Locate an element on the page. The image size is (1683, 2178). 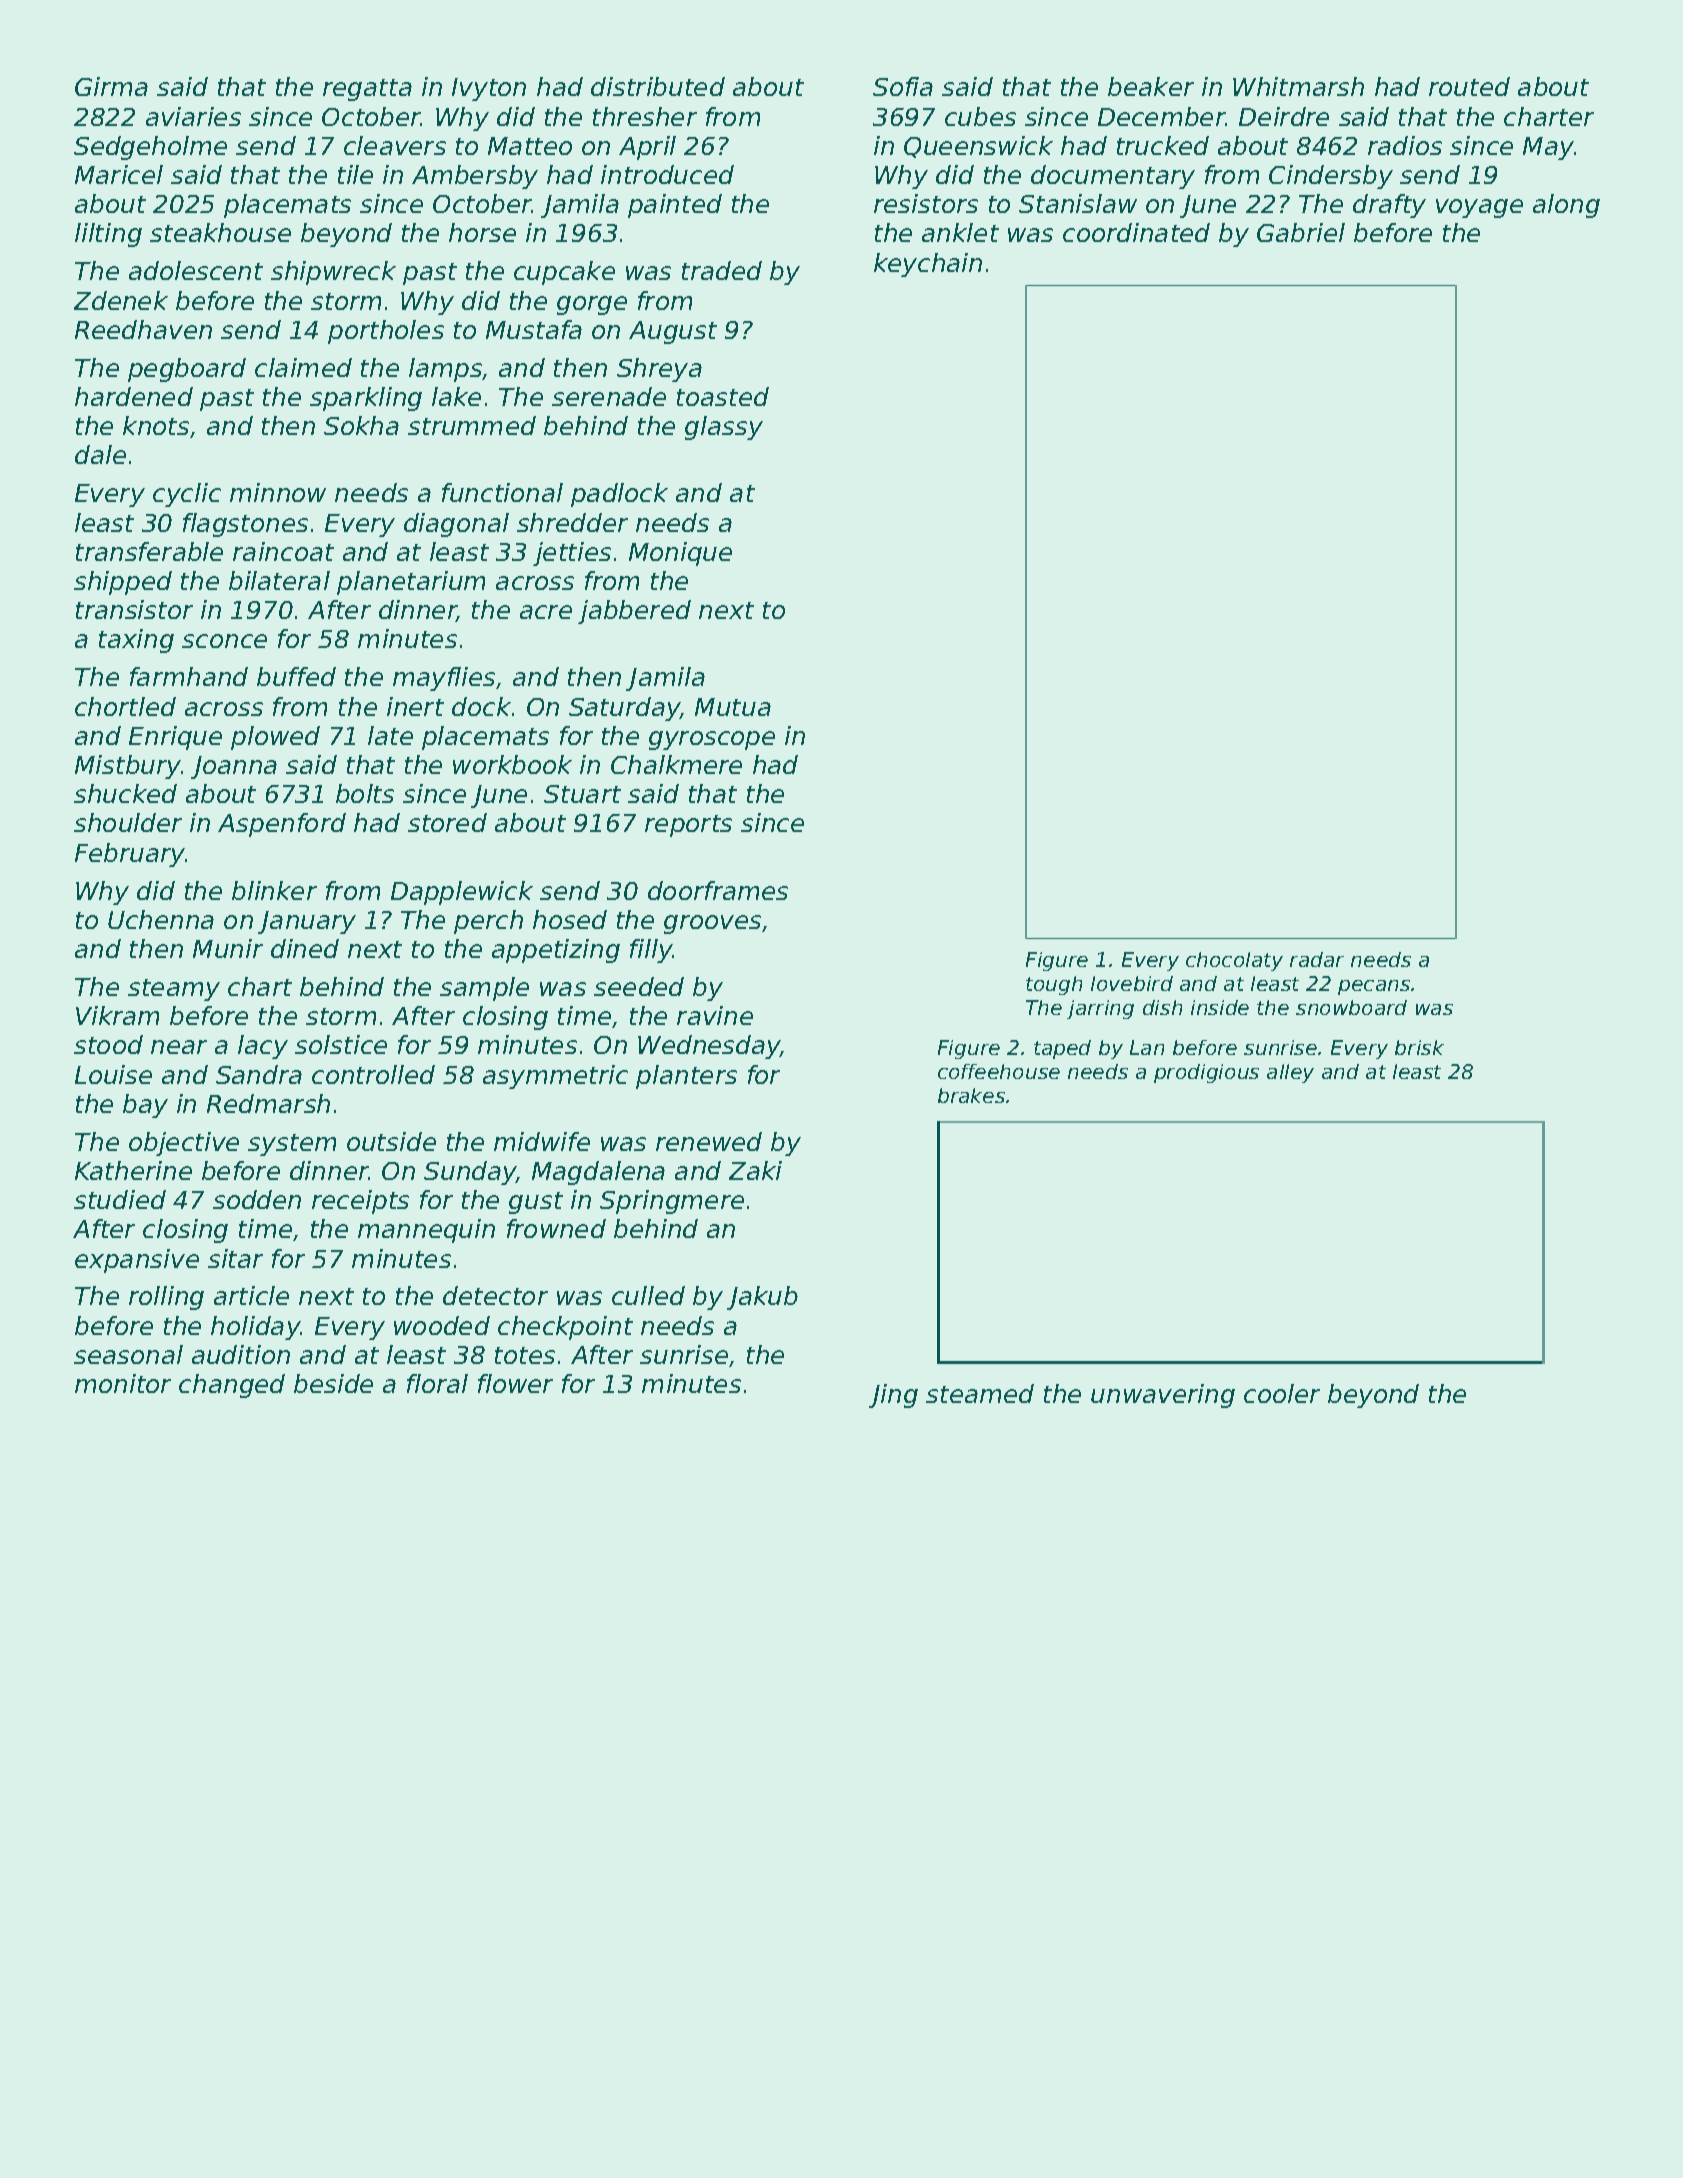
Shreya is located at coordinates (659, 370).
